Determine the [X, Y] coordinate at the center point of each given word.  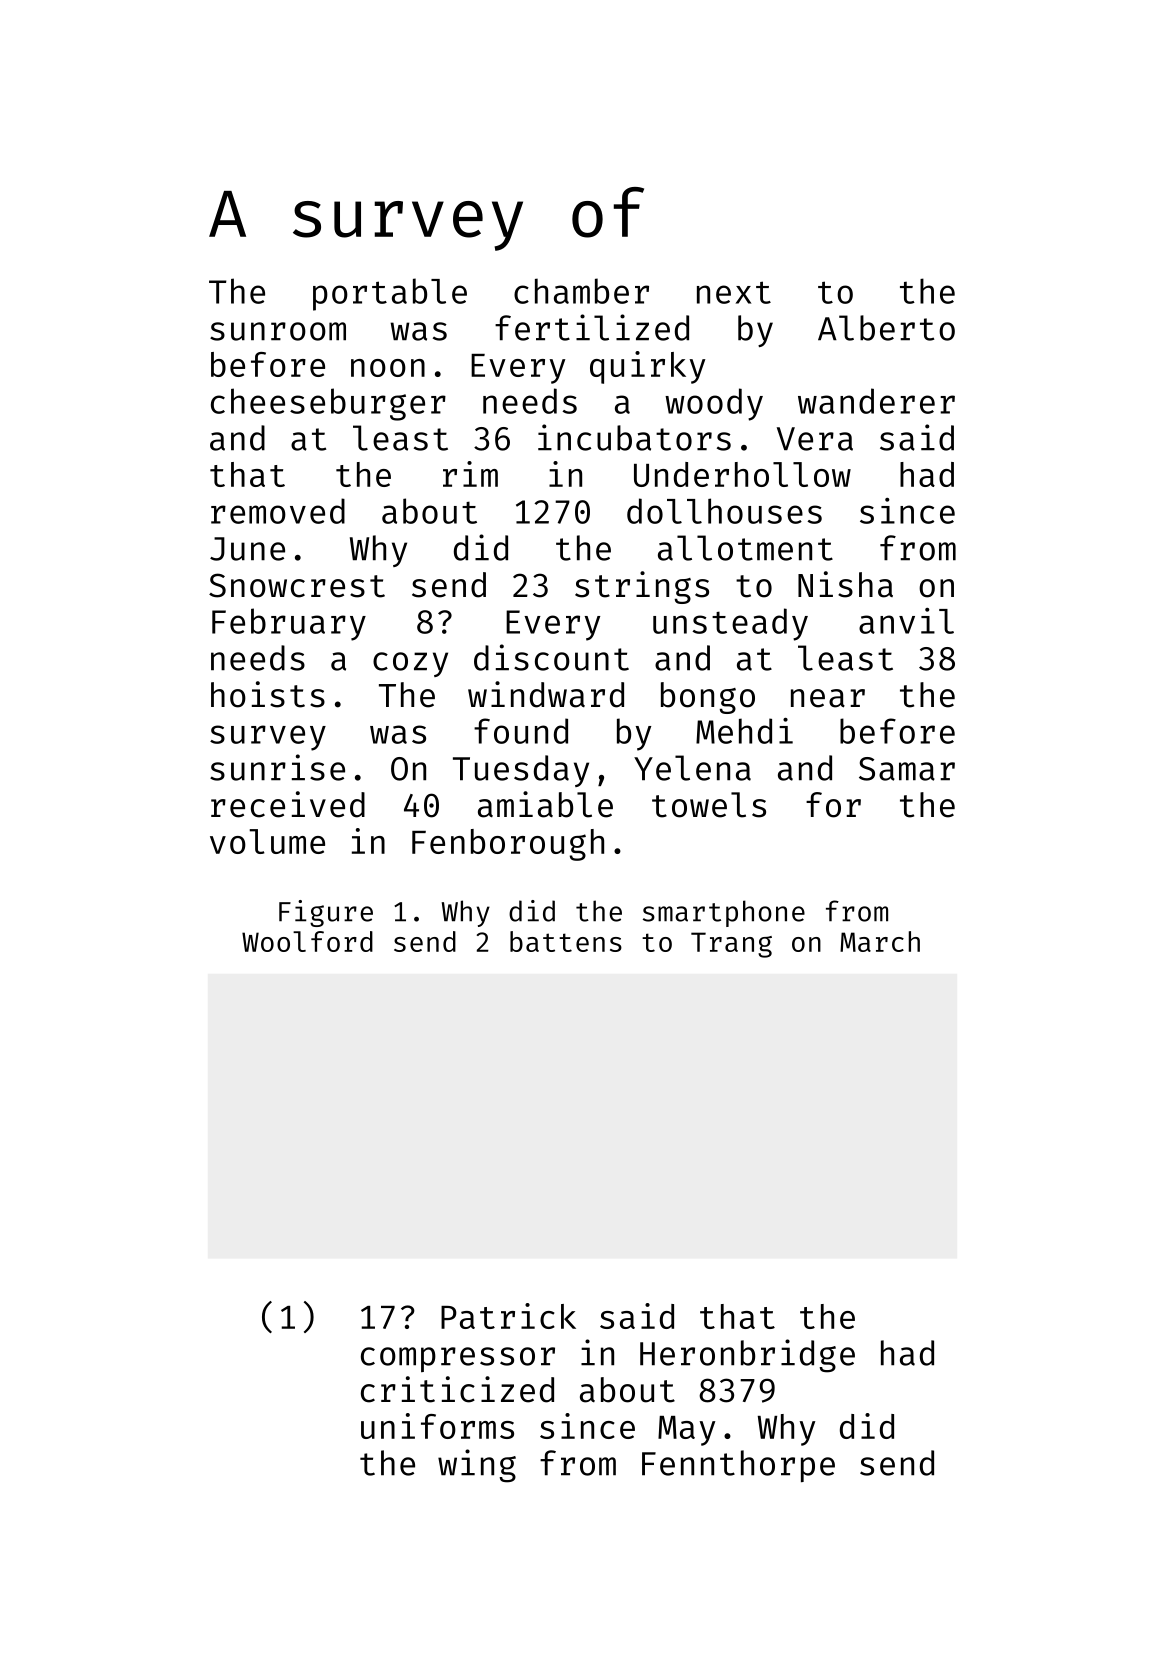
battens [566, 941]
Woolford [307, 941]
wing [477, 1466]
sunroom [278, 331]
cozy [410, 664]
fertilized [592, 327]
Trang [731, 945]
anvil [906, 621]
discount [551, 657]
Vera [815, 439]
